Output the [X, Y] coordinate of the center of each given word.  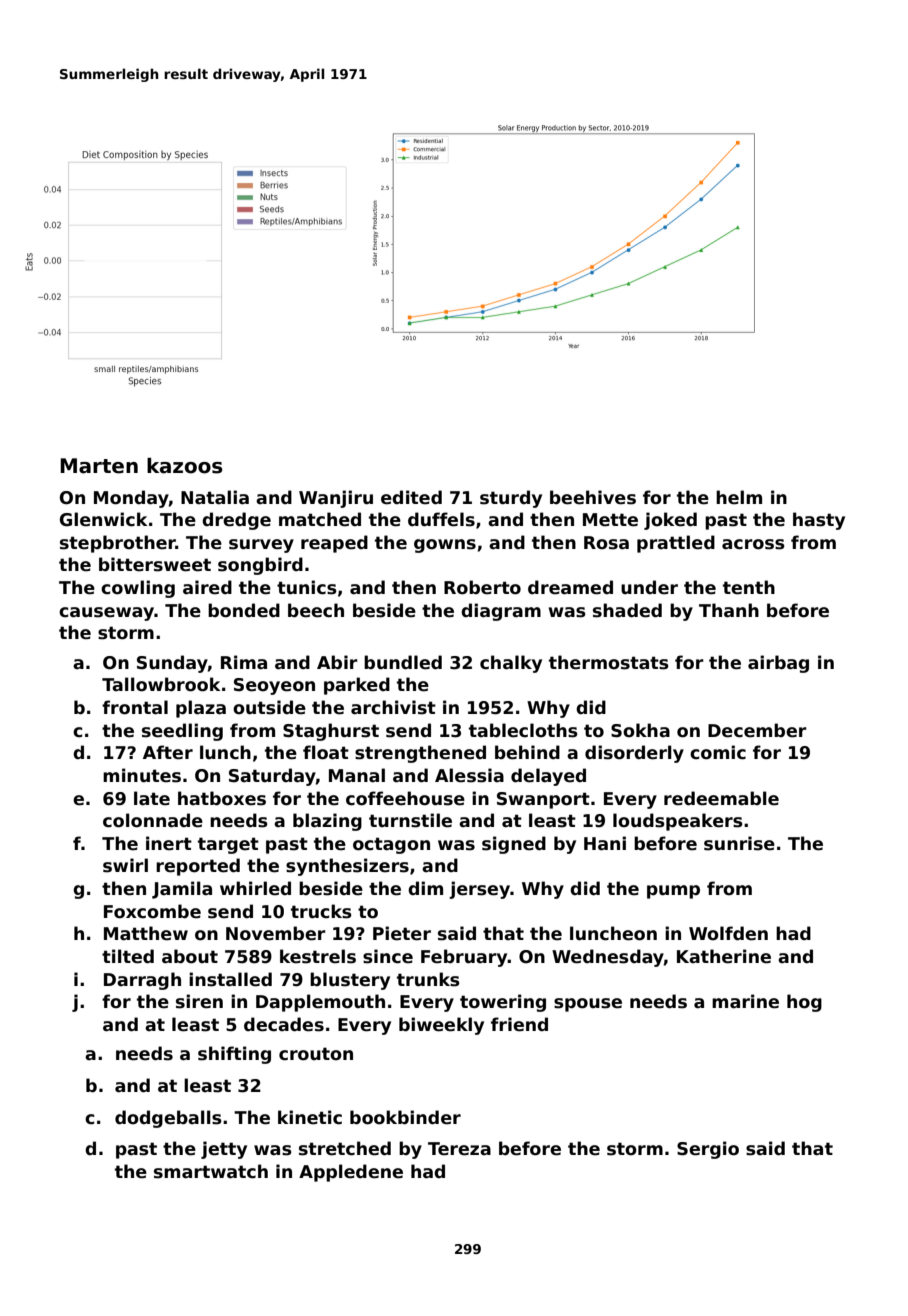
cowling [138, 589]
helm [739, 497]
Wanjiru [336, 499]
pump [673, 892]
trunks [428, 979]
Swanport [543, 800]
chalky [511, 664]
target [228, 845]
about [190, 956]
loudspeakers [678, 822]
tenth [749, 587]
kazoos [185, 466]
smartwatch [211, 1171]
